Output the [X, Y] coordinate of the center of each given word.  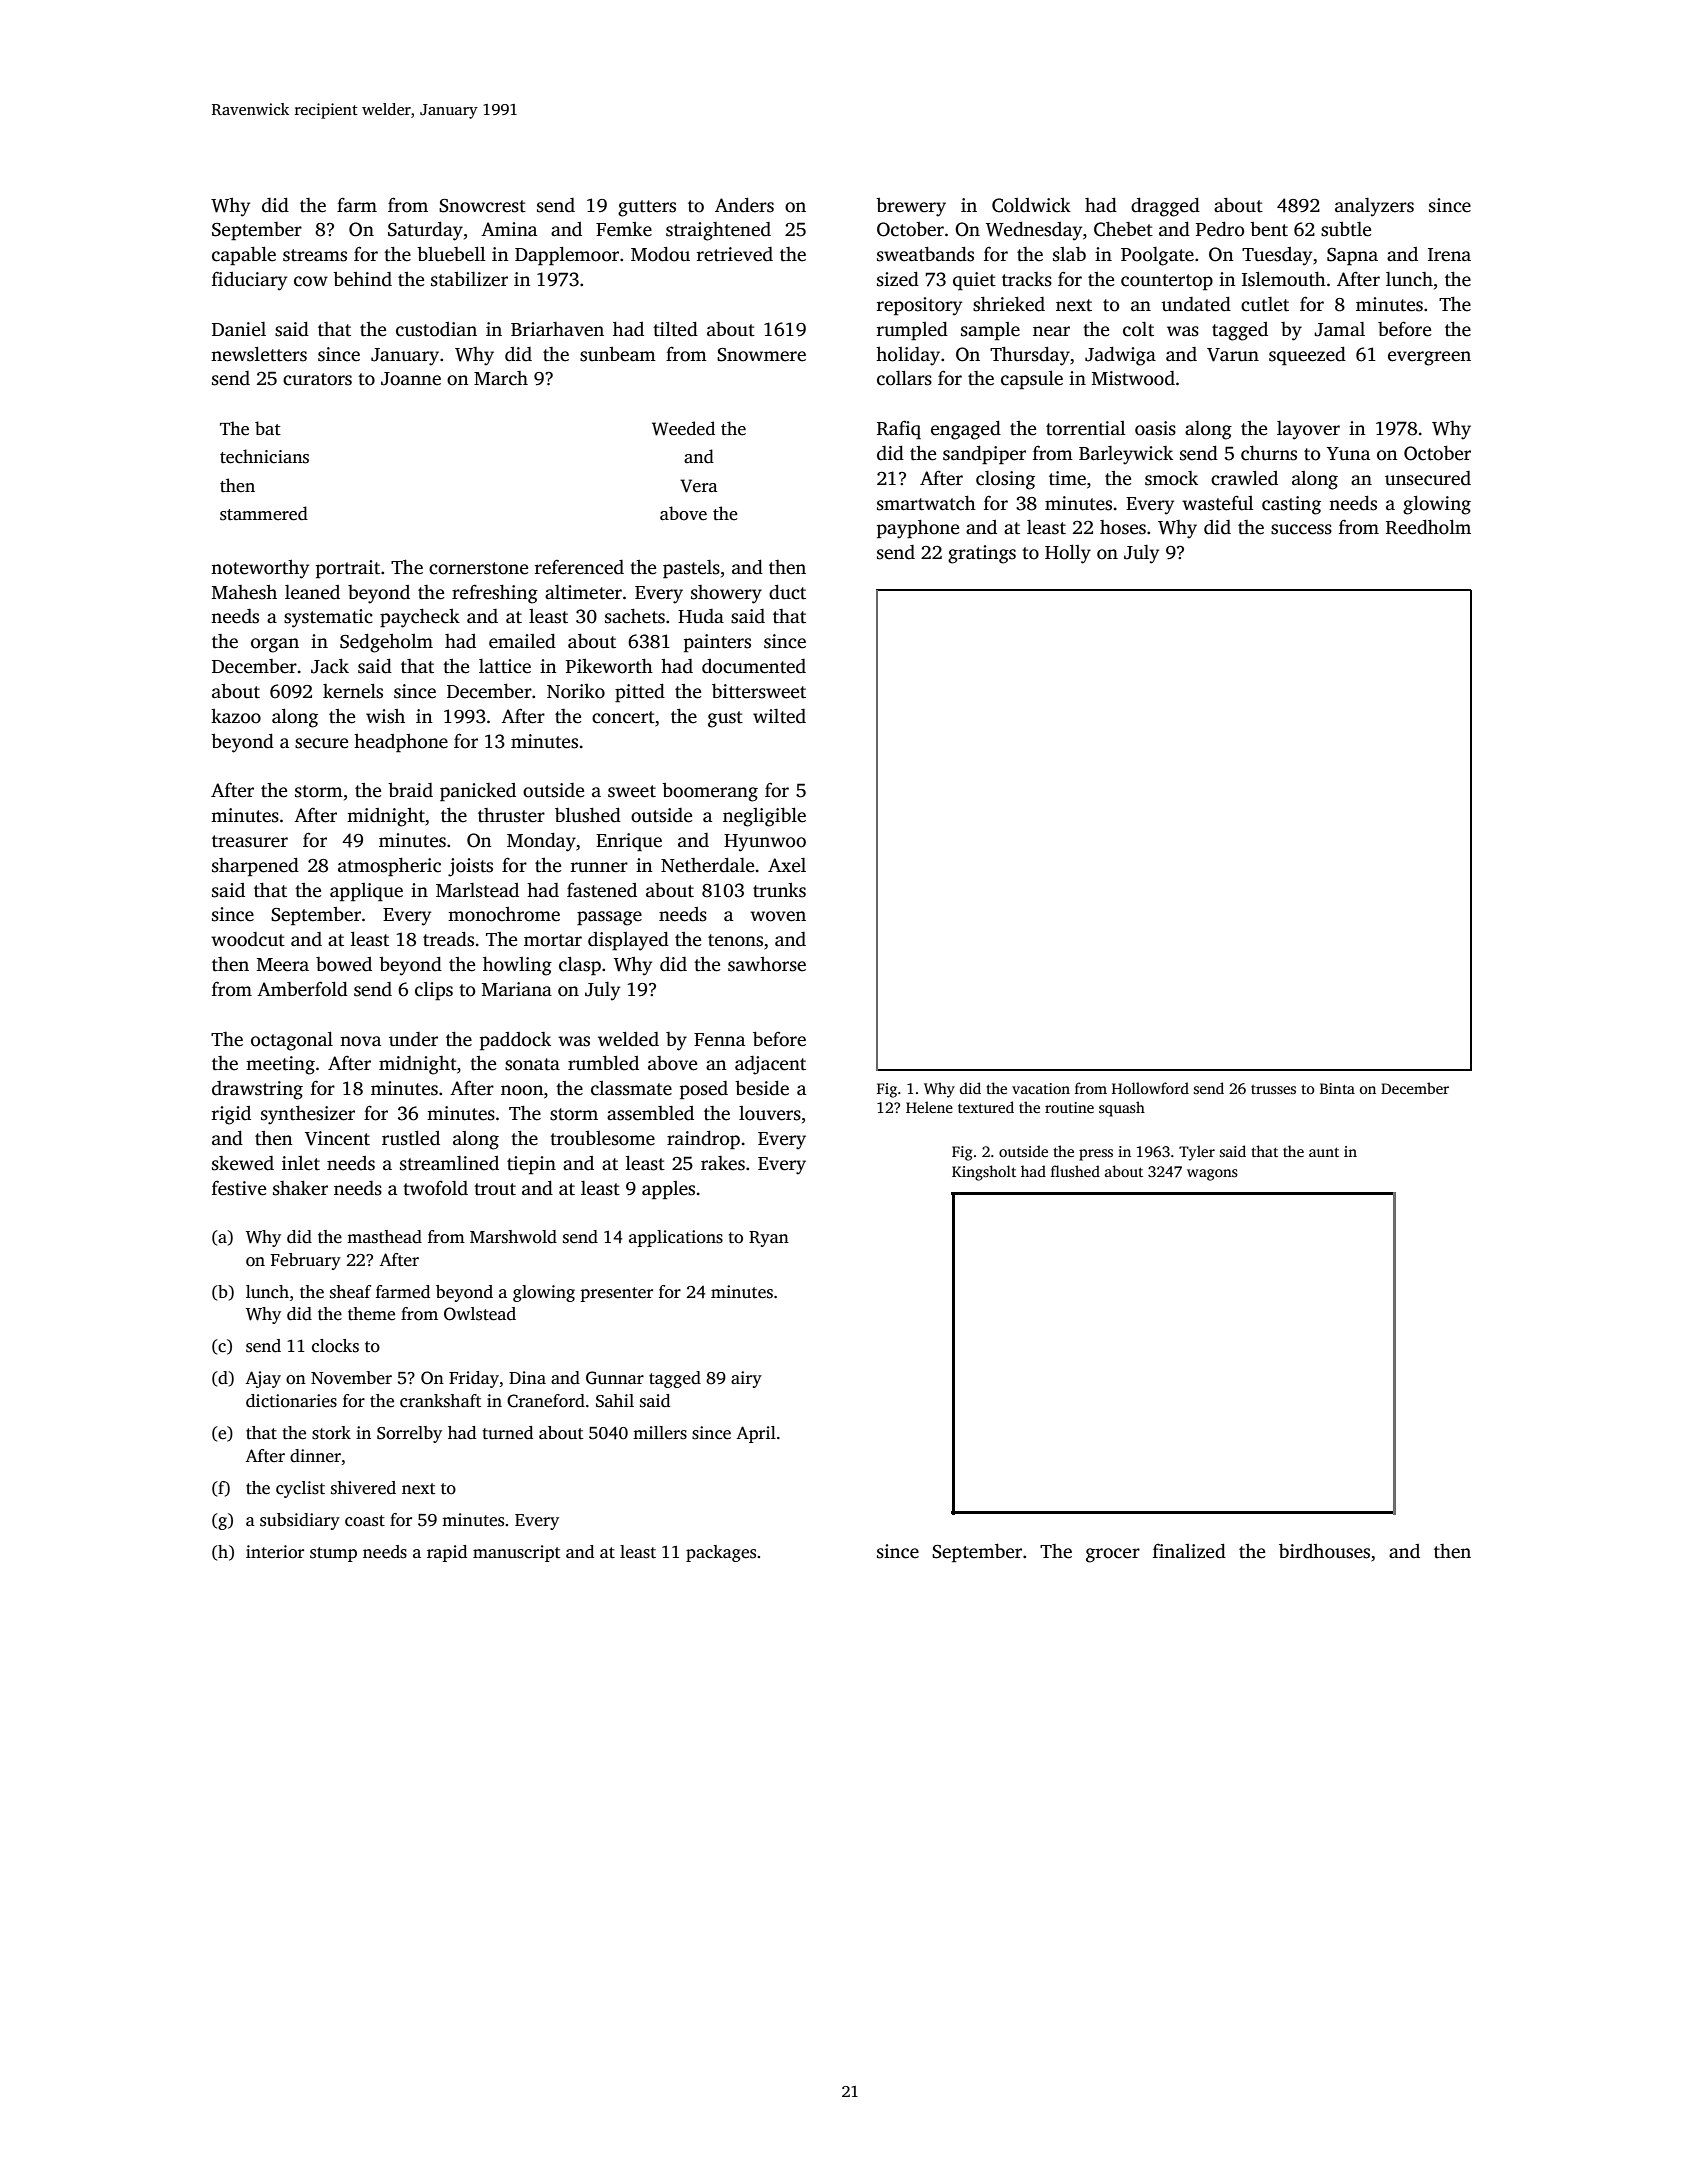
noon [522, 1090]
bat [268, 428]
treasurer [250, 841]
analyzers [1374, 207]
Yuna [1348, 453]
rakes [723, 1163]
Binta [1337, 1088]
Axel [787, 865]
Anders [744, 205]
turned [507, 1433]
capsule [1032, 380]
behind [362, 279]
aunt [1324, 1152]
